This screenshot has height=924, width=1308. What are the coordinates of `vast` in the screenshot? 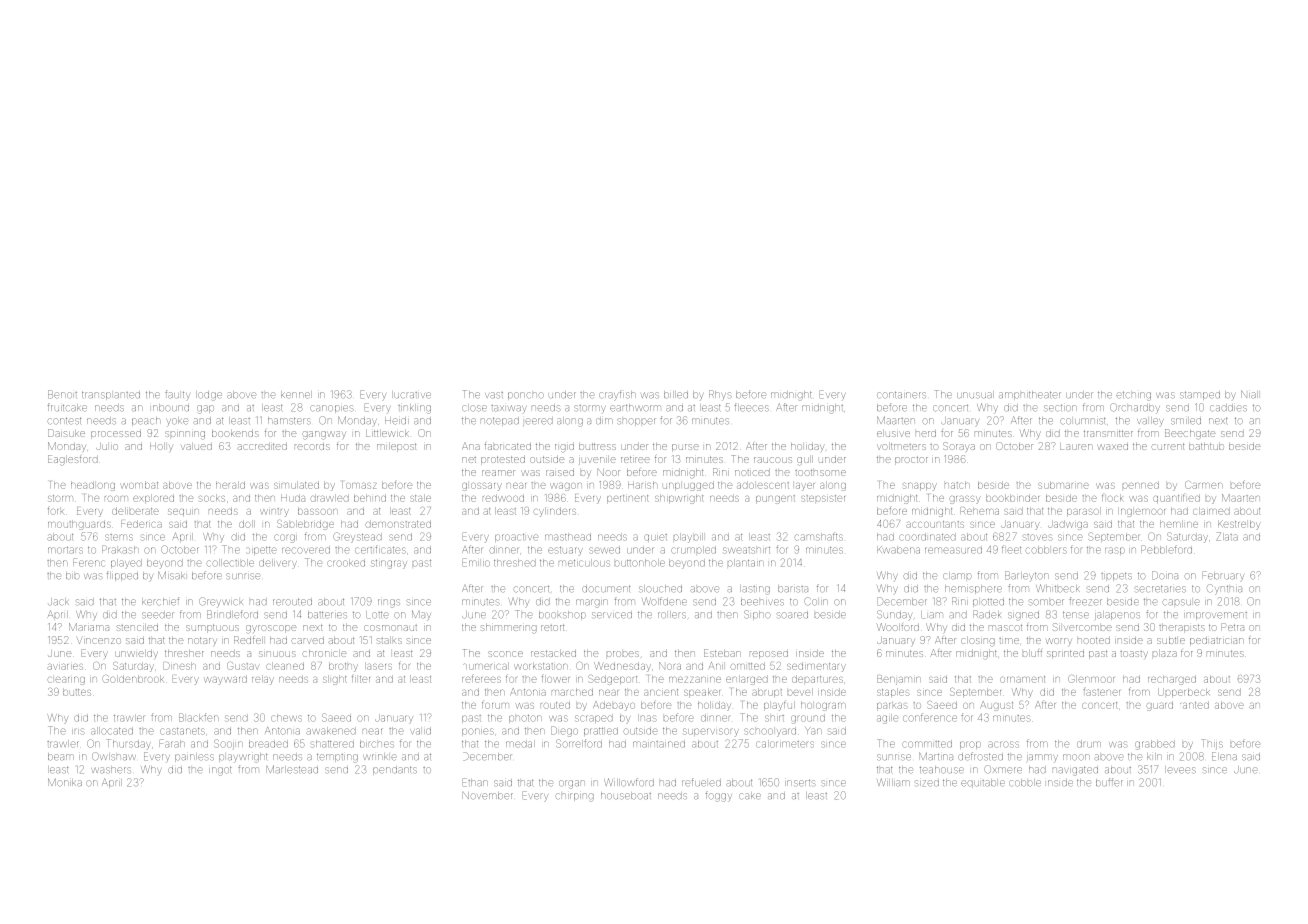 It's located at (494, 395).
